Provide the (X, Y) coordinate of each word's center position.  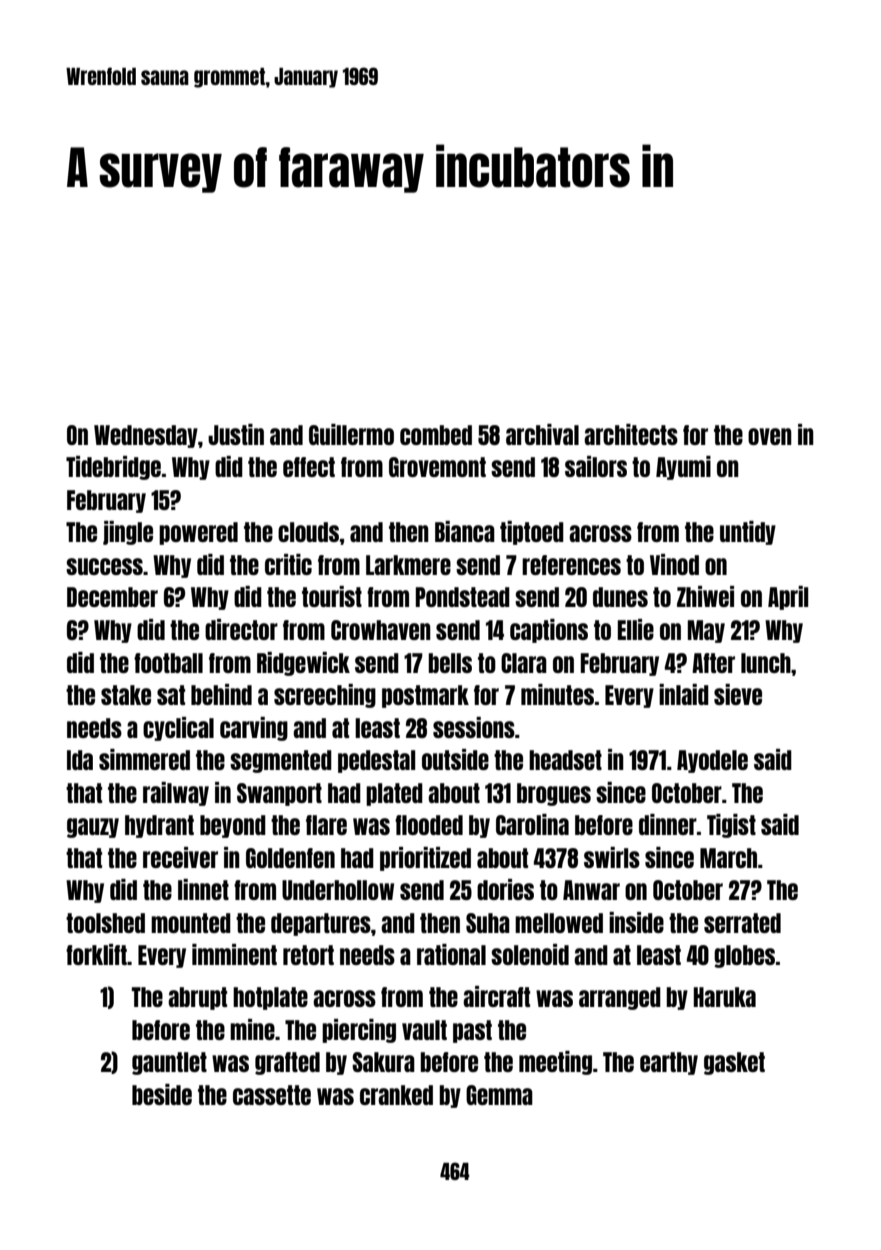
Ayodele (712, 761)
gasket (734, 1063)
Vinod (674, 564)
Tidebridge (113, 468)
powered (198, 533)
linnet (203, 889)
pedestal (376, 761)
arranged (620, 998)
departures (321, 924)
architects (631, 434)
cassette (272, 1095)
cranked (396, 1095)
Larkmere (408, 565)
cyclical (178, 729)
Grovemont (437, 467)
